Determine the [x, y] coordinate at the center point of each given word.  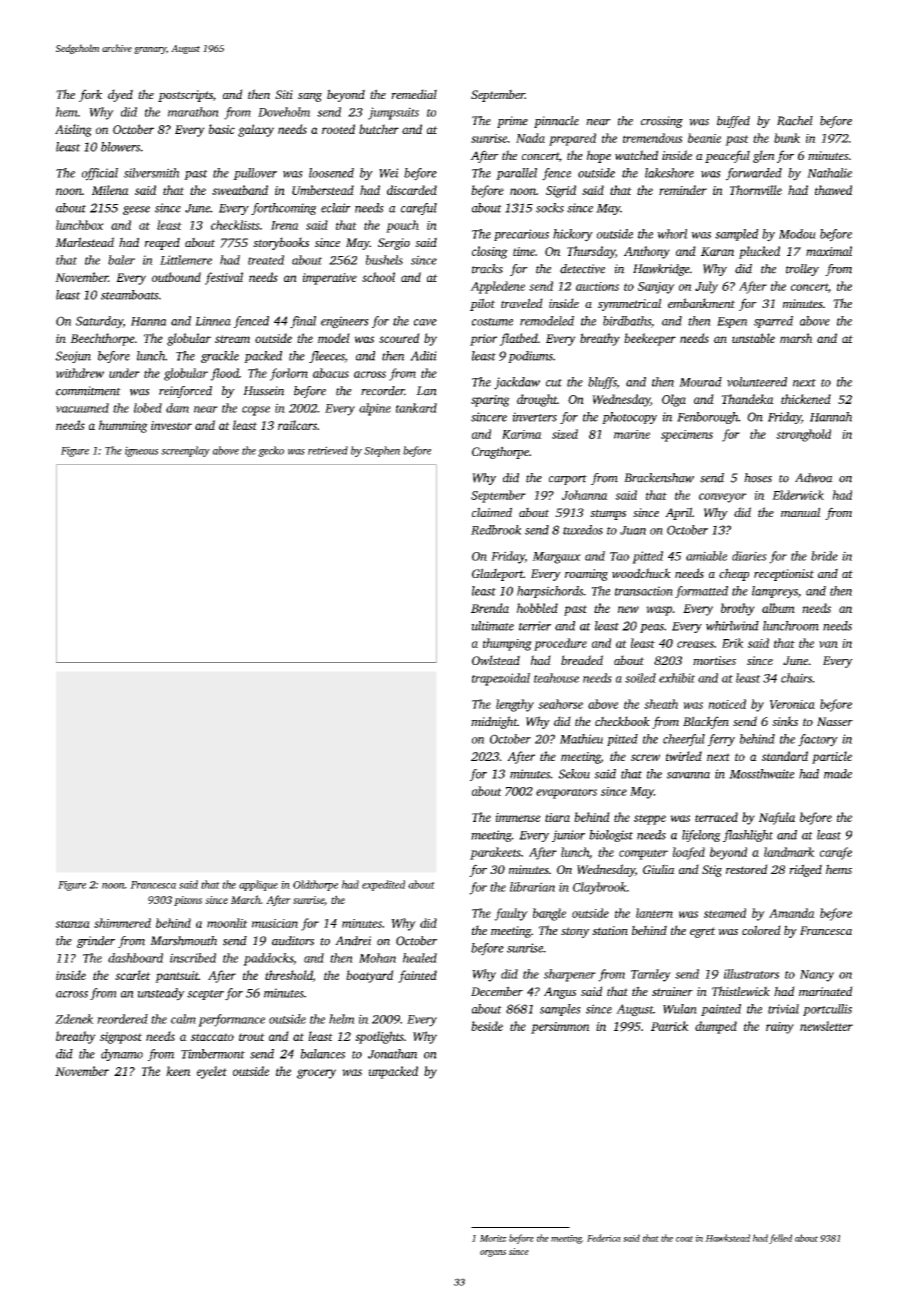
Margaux [556, 558]
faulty [511, 914]
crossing [662, 122]
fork [90, 95]
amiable [706, 556]
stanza [72, 924]
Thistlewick [741, 991]
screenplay [185, 451]
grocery [316, 1074]
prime [512, 122]
